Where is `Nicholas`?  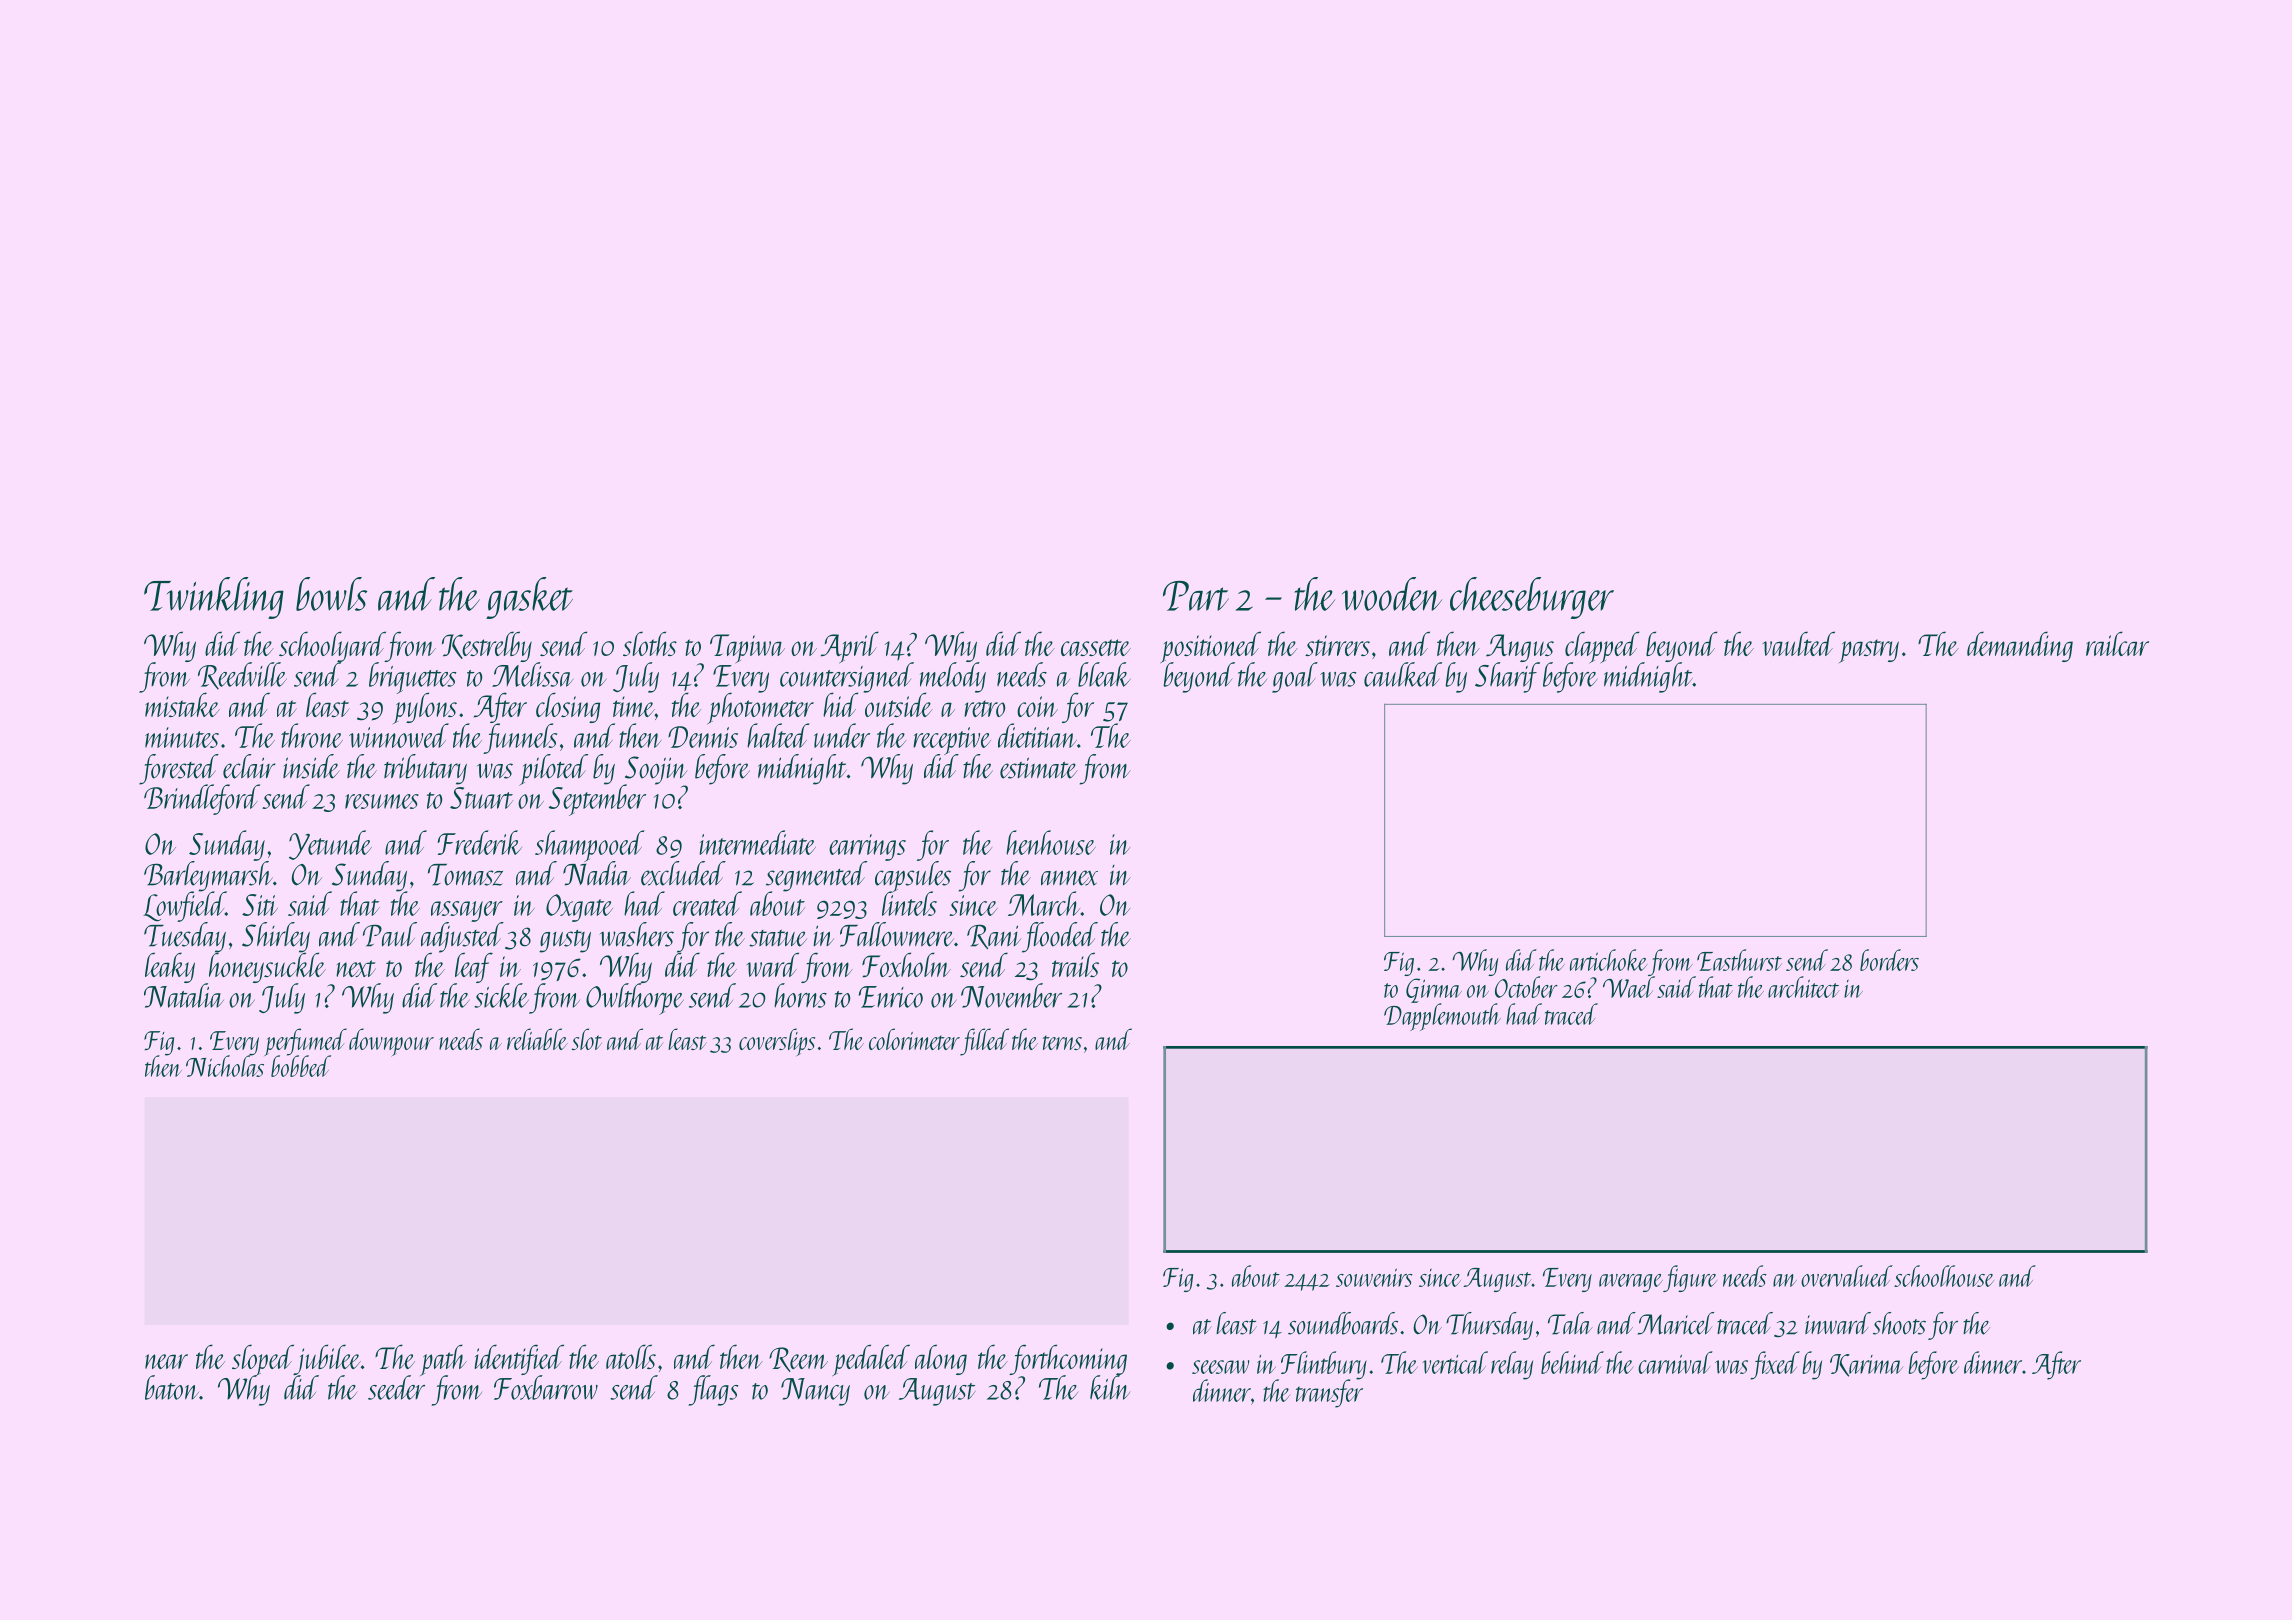 Nicholas is located at coordinates (225, 1066).
